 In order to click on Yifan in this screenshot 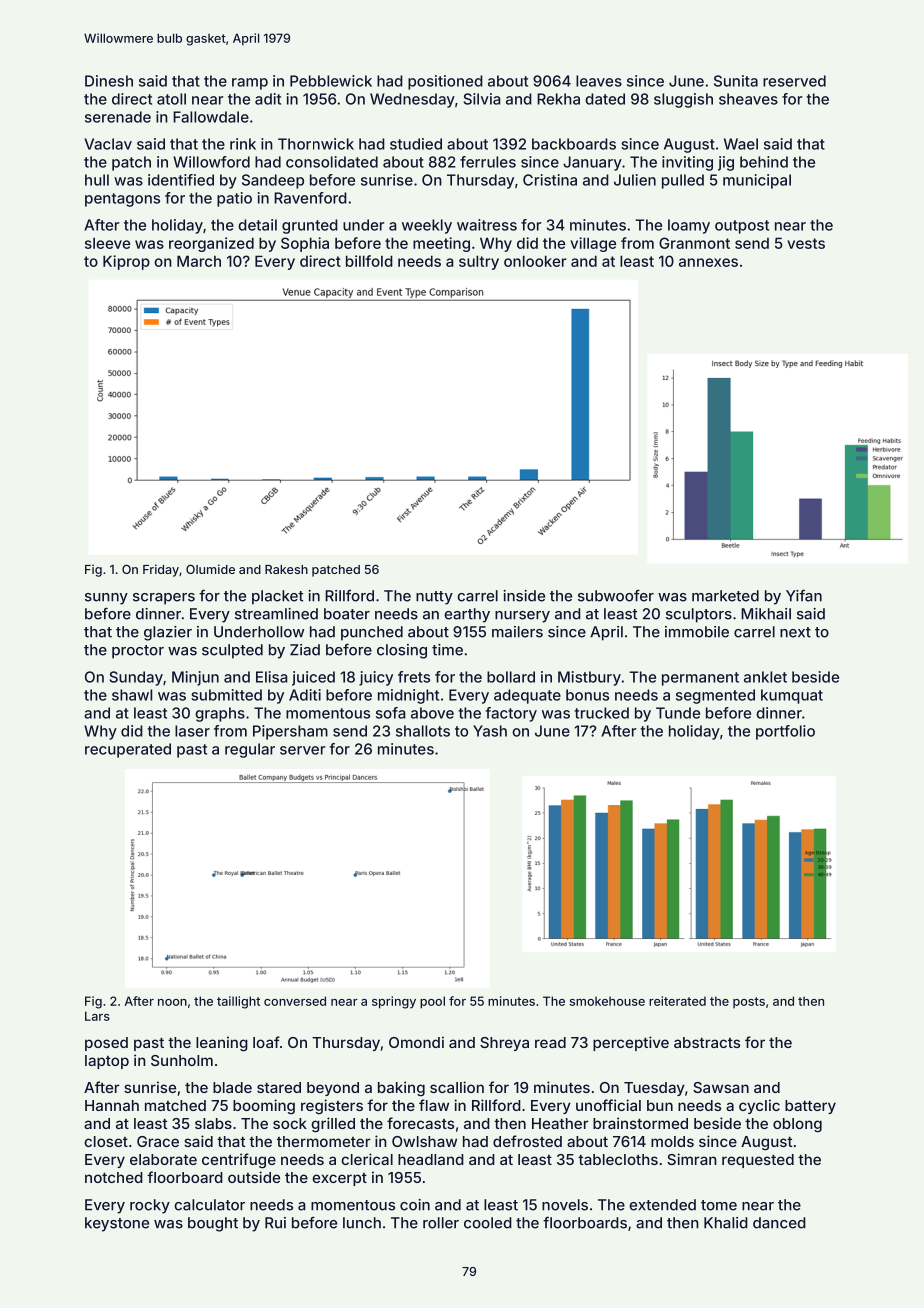, I will do `click(804, 595)`.
